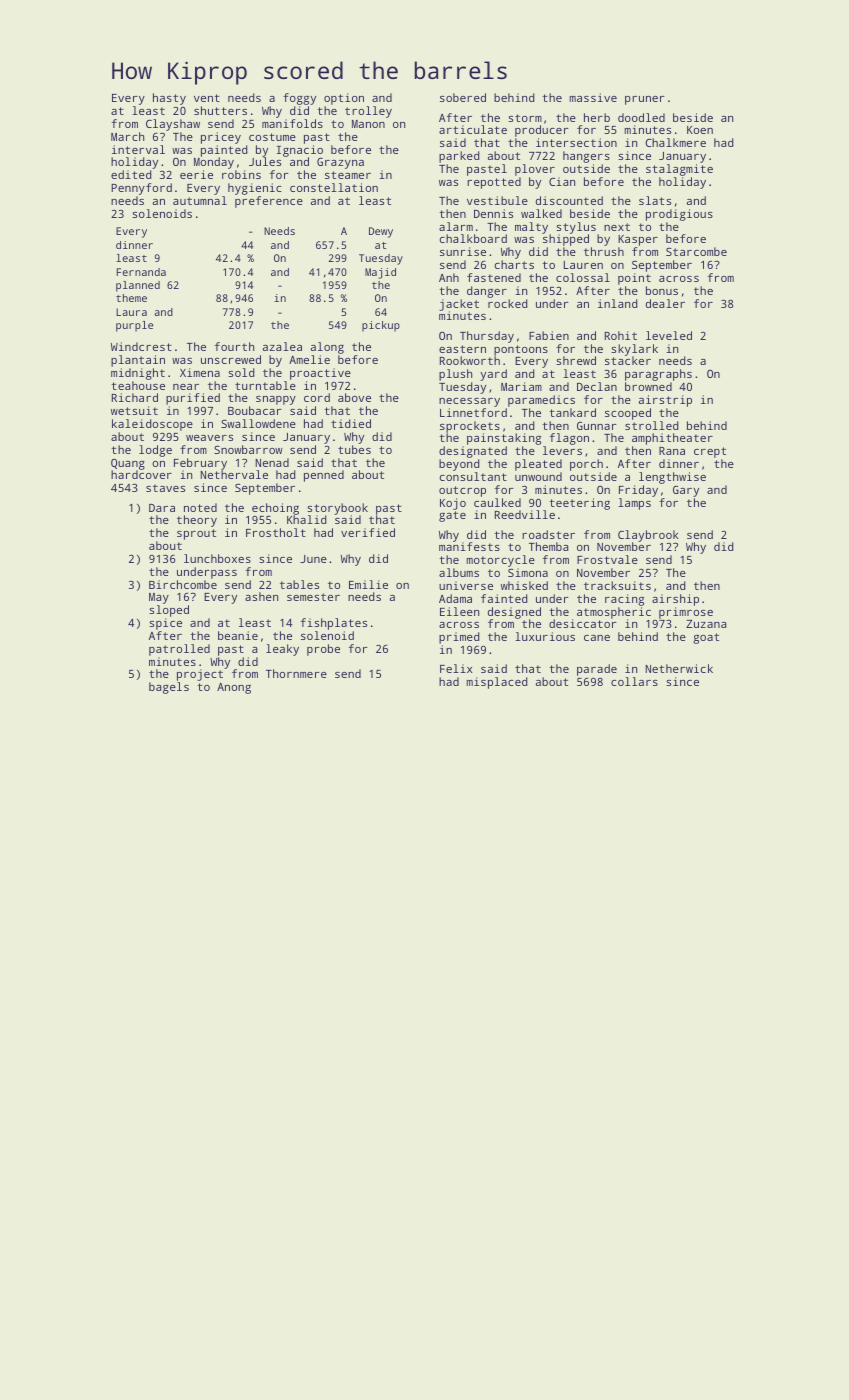 The height and width of the screenshot is (1400, 849). Describe the element at coordinates (200, 200) in the screenshot. I see `autumnal` at that location.
